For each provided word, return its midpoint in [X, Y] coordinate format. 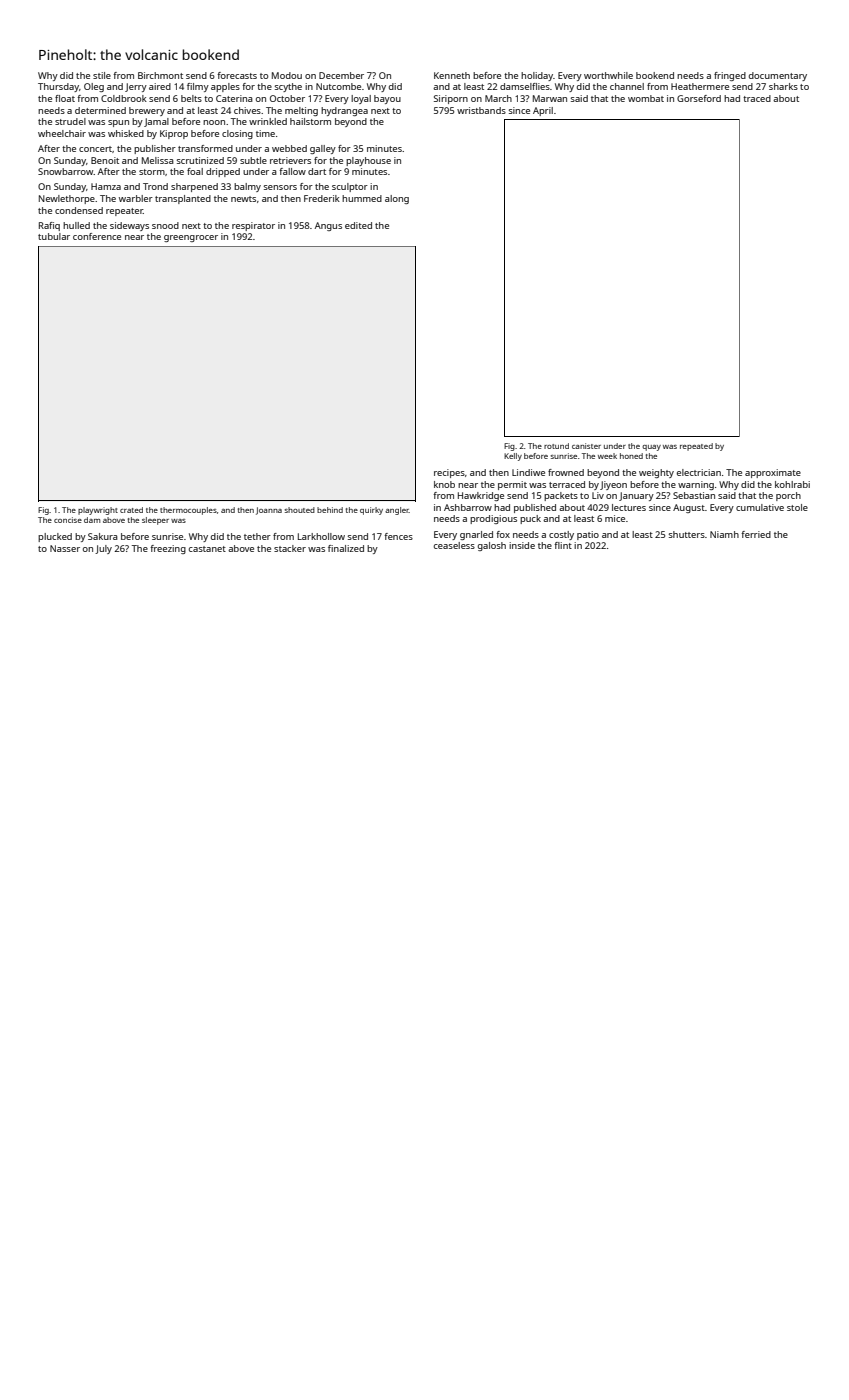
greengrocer [191, 238]
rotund [556, 446]
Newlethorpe [67, 199]
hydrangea [344, 111]
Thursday [58, 87]
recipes [449, 473]
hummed [362, 198]
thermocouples [188, 511]
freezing [168, 549]
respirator [253, 226]
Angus [328, 226]
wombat [646, 98]
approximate [773, 473]
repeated [696, 447]
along [397, 199]
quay [651, 448]
